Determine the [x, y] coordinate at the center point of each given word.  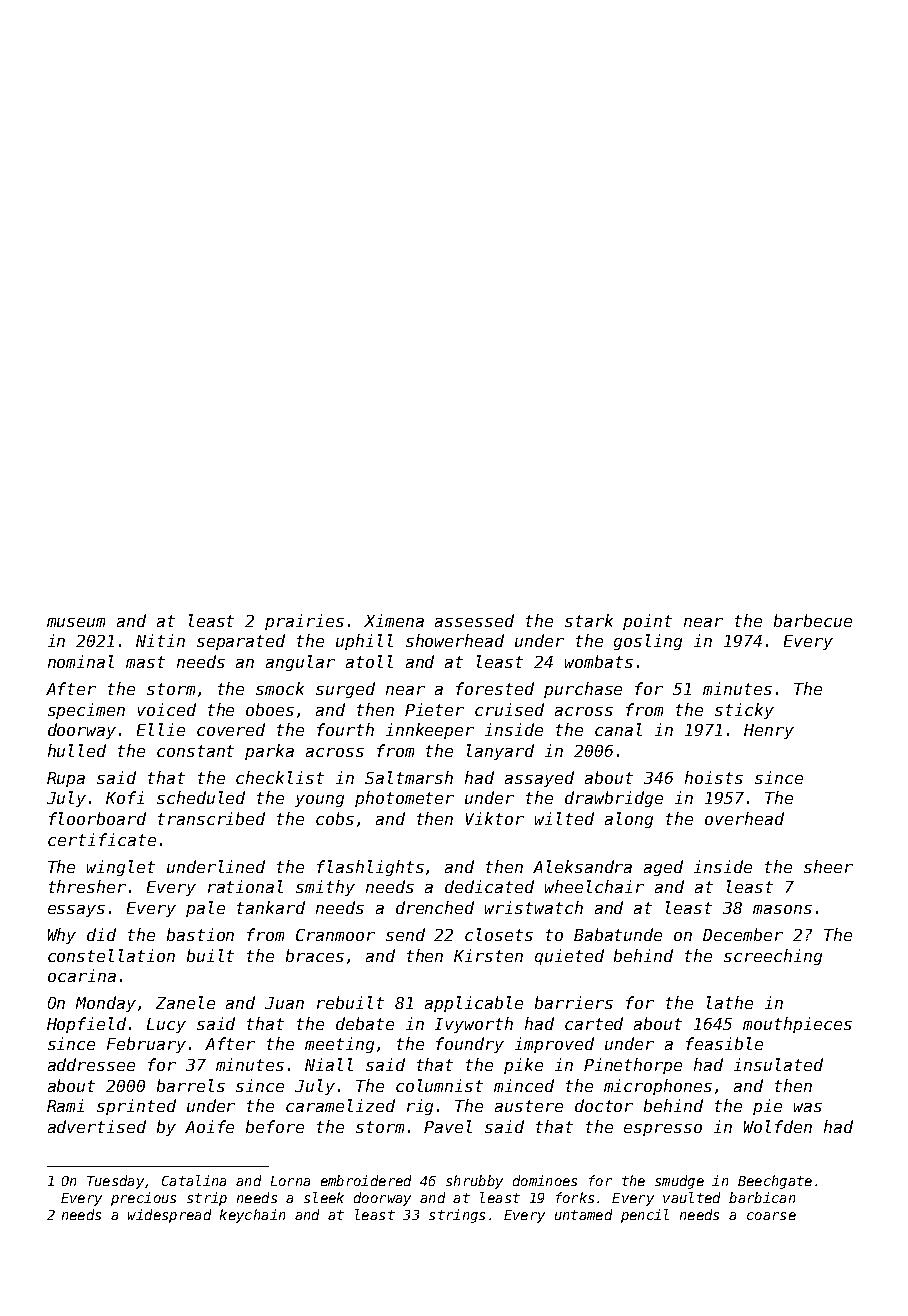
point [647, 622]
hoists [714, 777]
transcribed [211, 818]
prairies [304, 622]
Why [62, 936]
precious [143, 1199]
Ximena [394, 620]
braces [315, 955]
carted [594, 1023]
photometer [404, 799]
